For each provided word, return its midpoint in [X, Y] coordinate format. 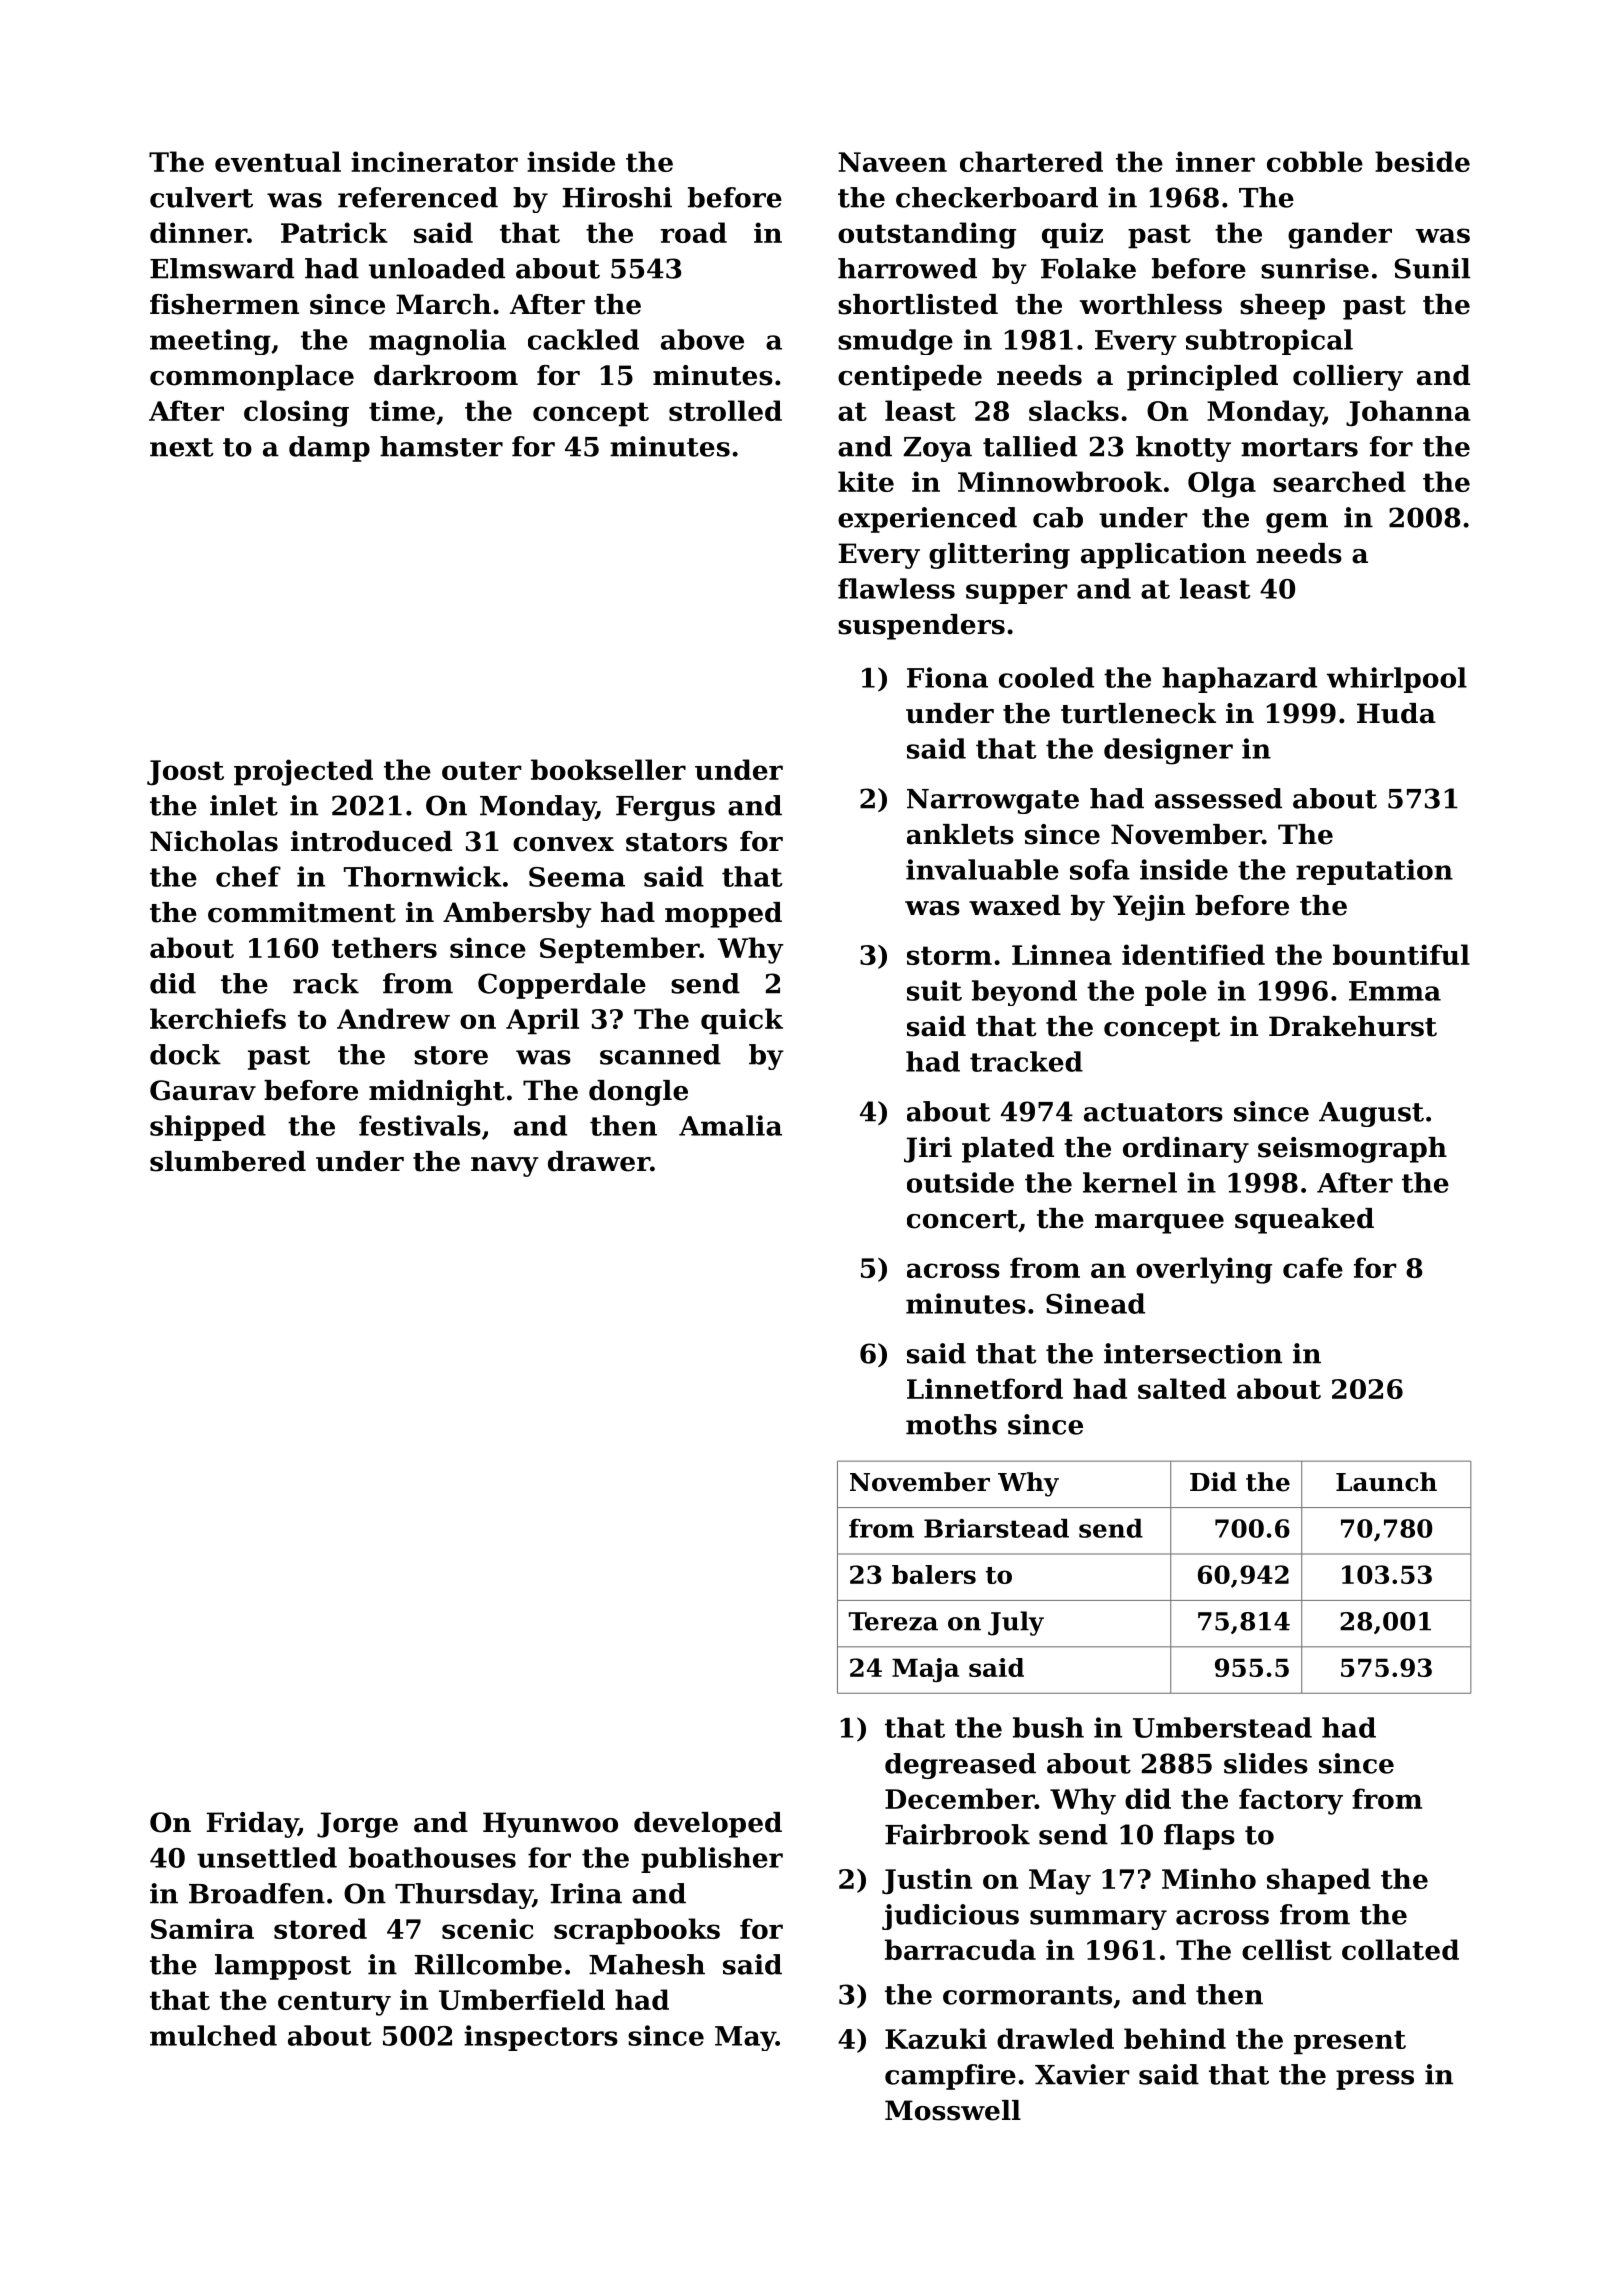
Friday [252, 1825]
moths [951, 1424]
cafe [1313, 1267]
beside [1422, 161]
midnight [437, 1093]
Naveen [892, 162]
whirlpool [1397, 680]
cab [1058, 517]
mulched [213, 2035]
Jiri [928, 1150]
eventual [278, 161]
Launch [1386, 1482]
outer [482, 770]
